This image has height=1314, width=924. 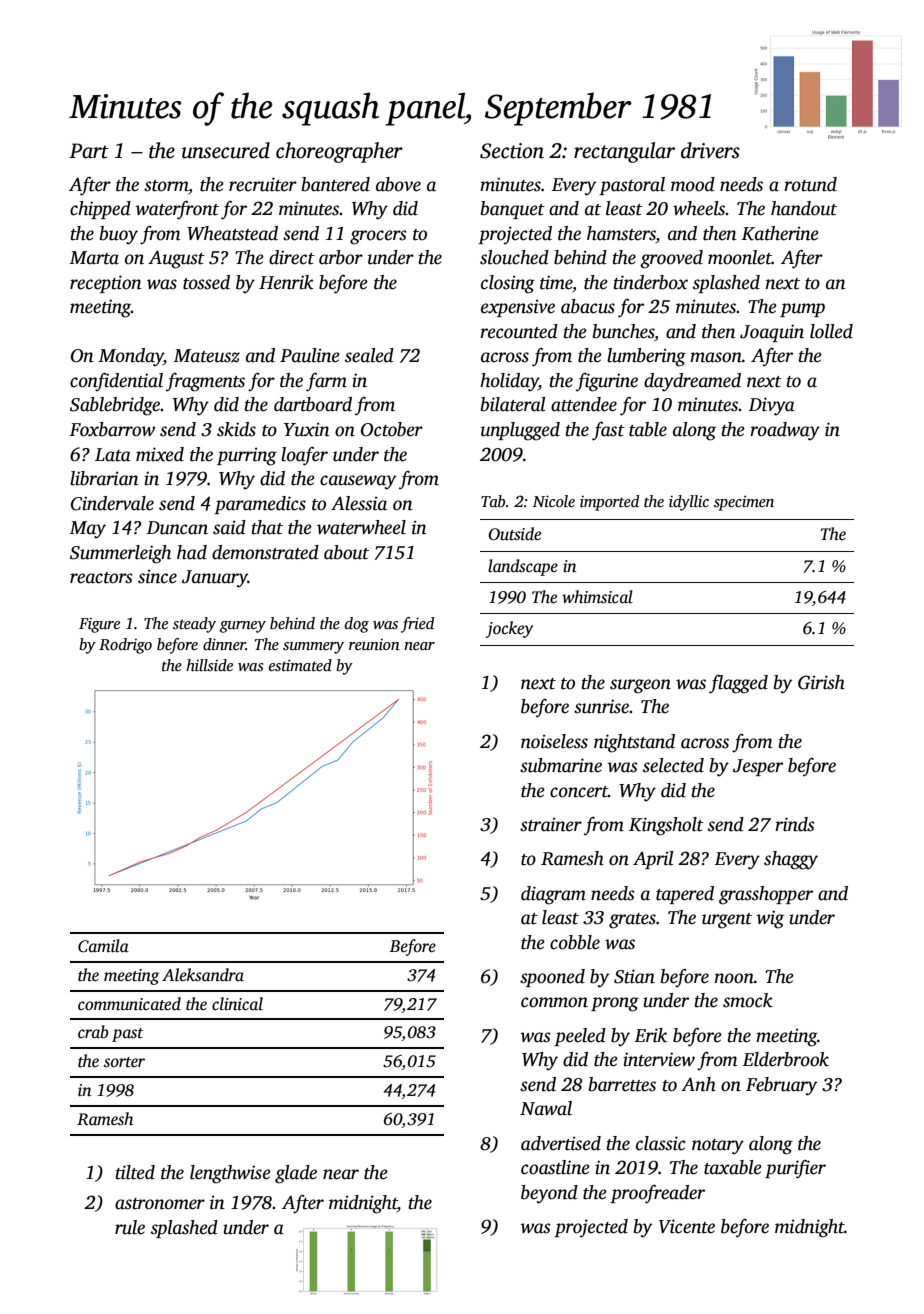 What do you see at coordinates (300, 665) in the image?
I see `estimated` at bounding box center [300, 665].
